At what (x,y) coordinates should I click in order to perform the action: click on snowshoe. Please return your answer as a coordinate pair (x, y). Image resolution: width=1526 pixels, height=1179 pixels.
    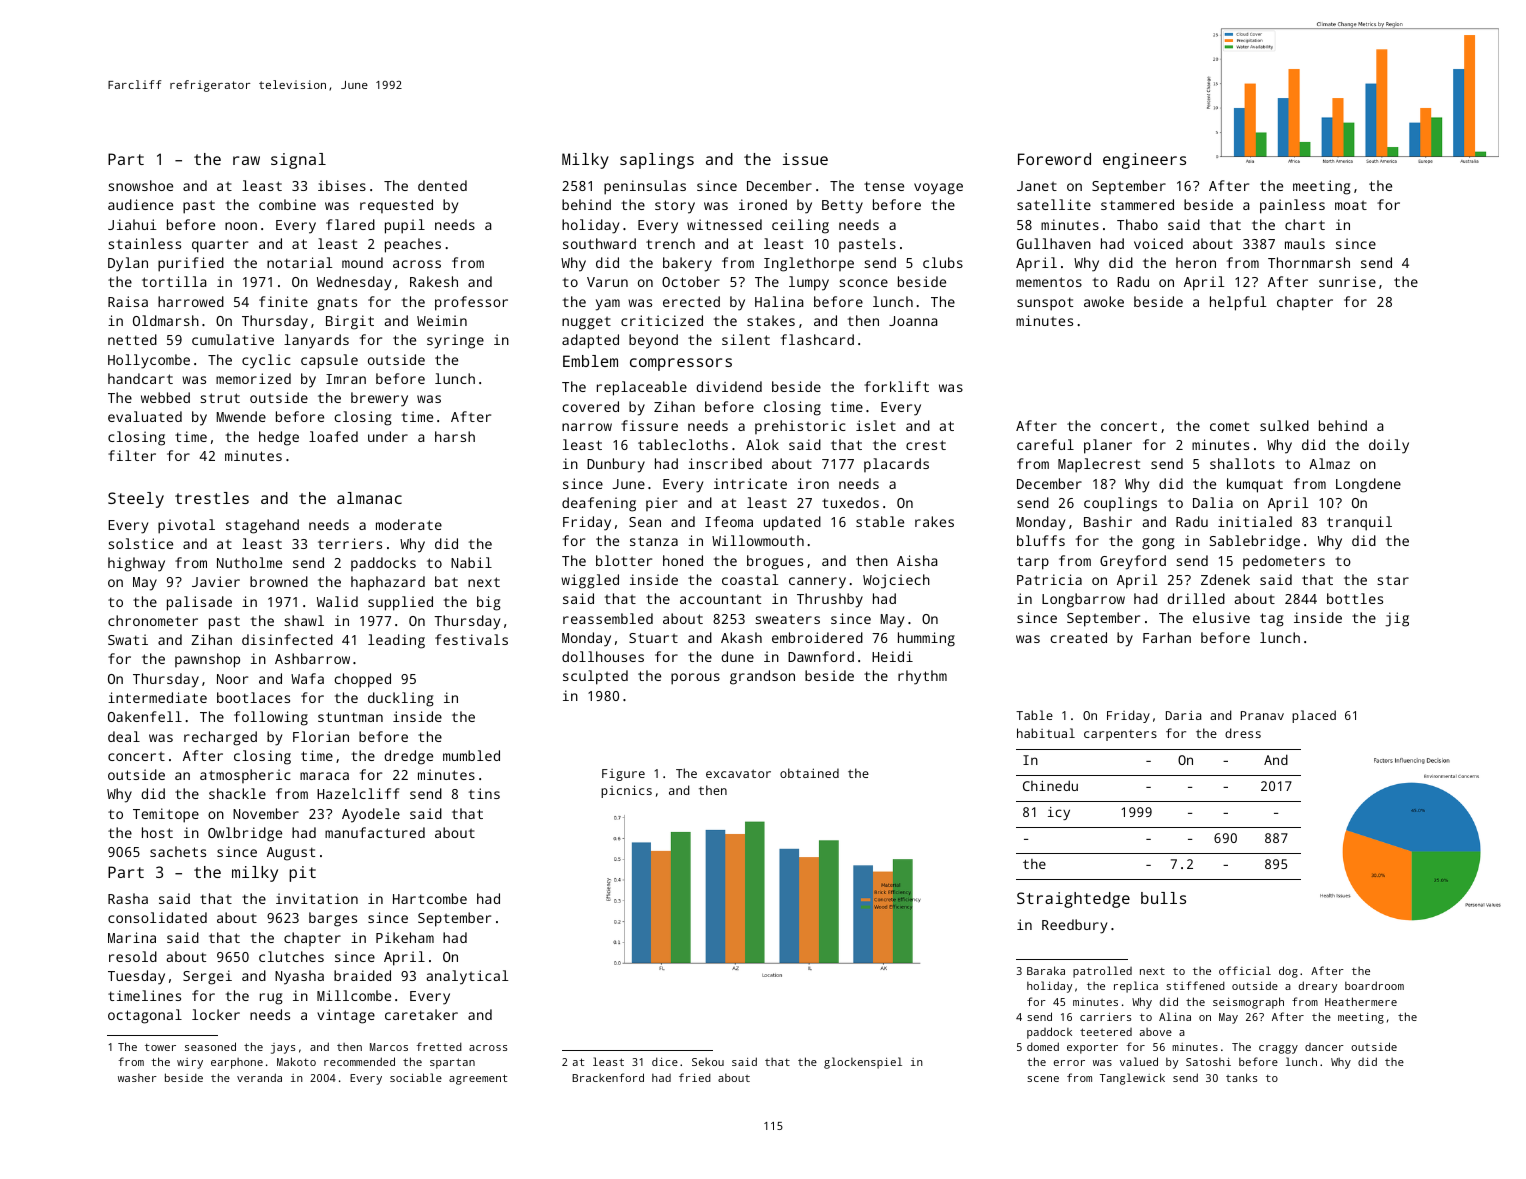
    Looking at the image, I should click on (140, 185).
